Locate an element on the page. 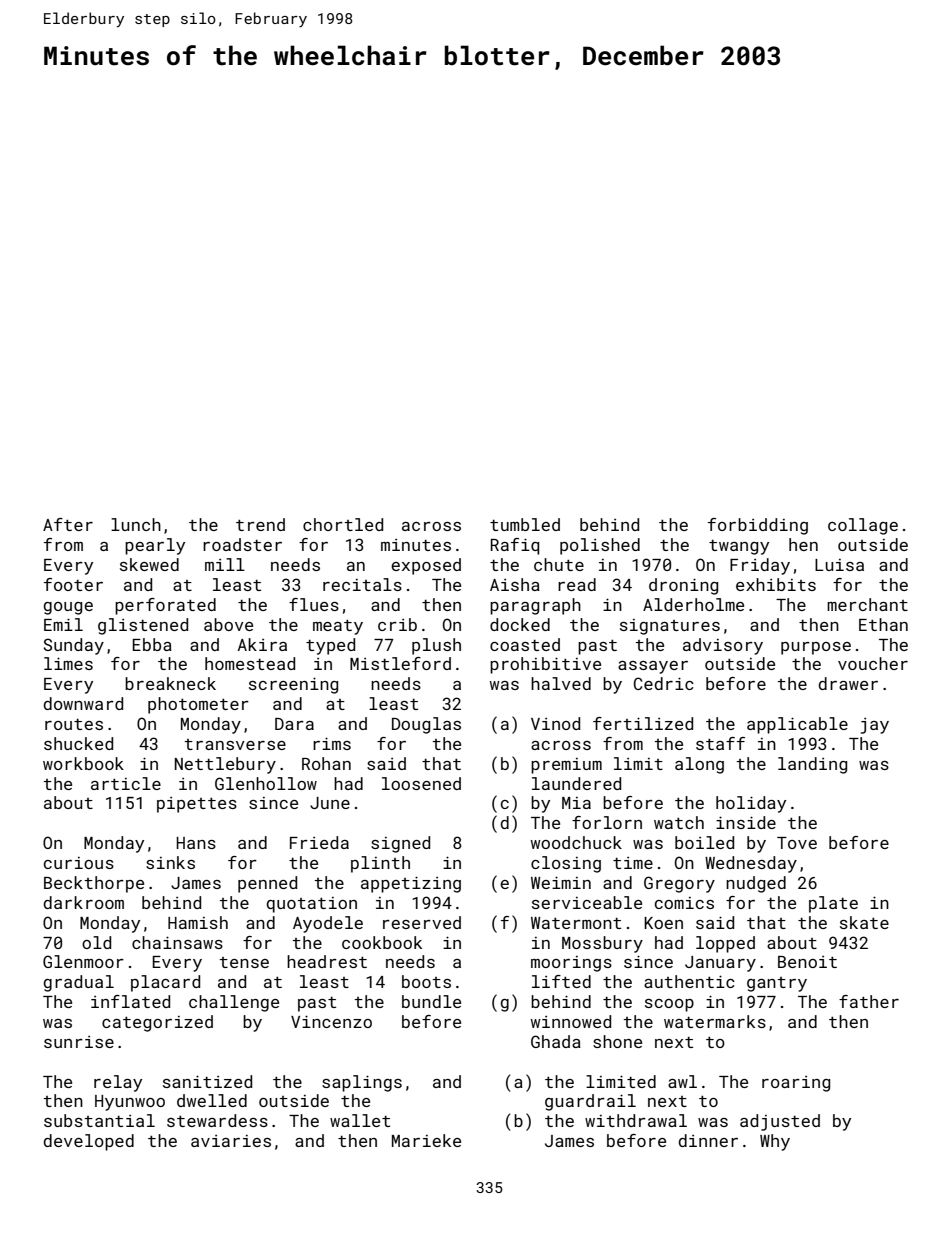 The width and height of the page is (952, 1233). limes is located at coordinates (68, 663).
